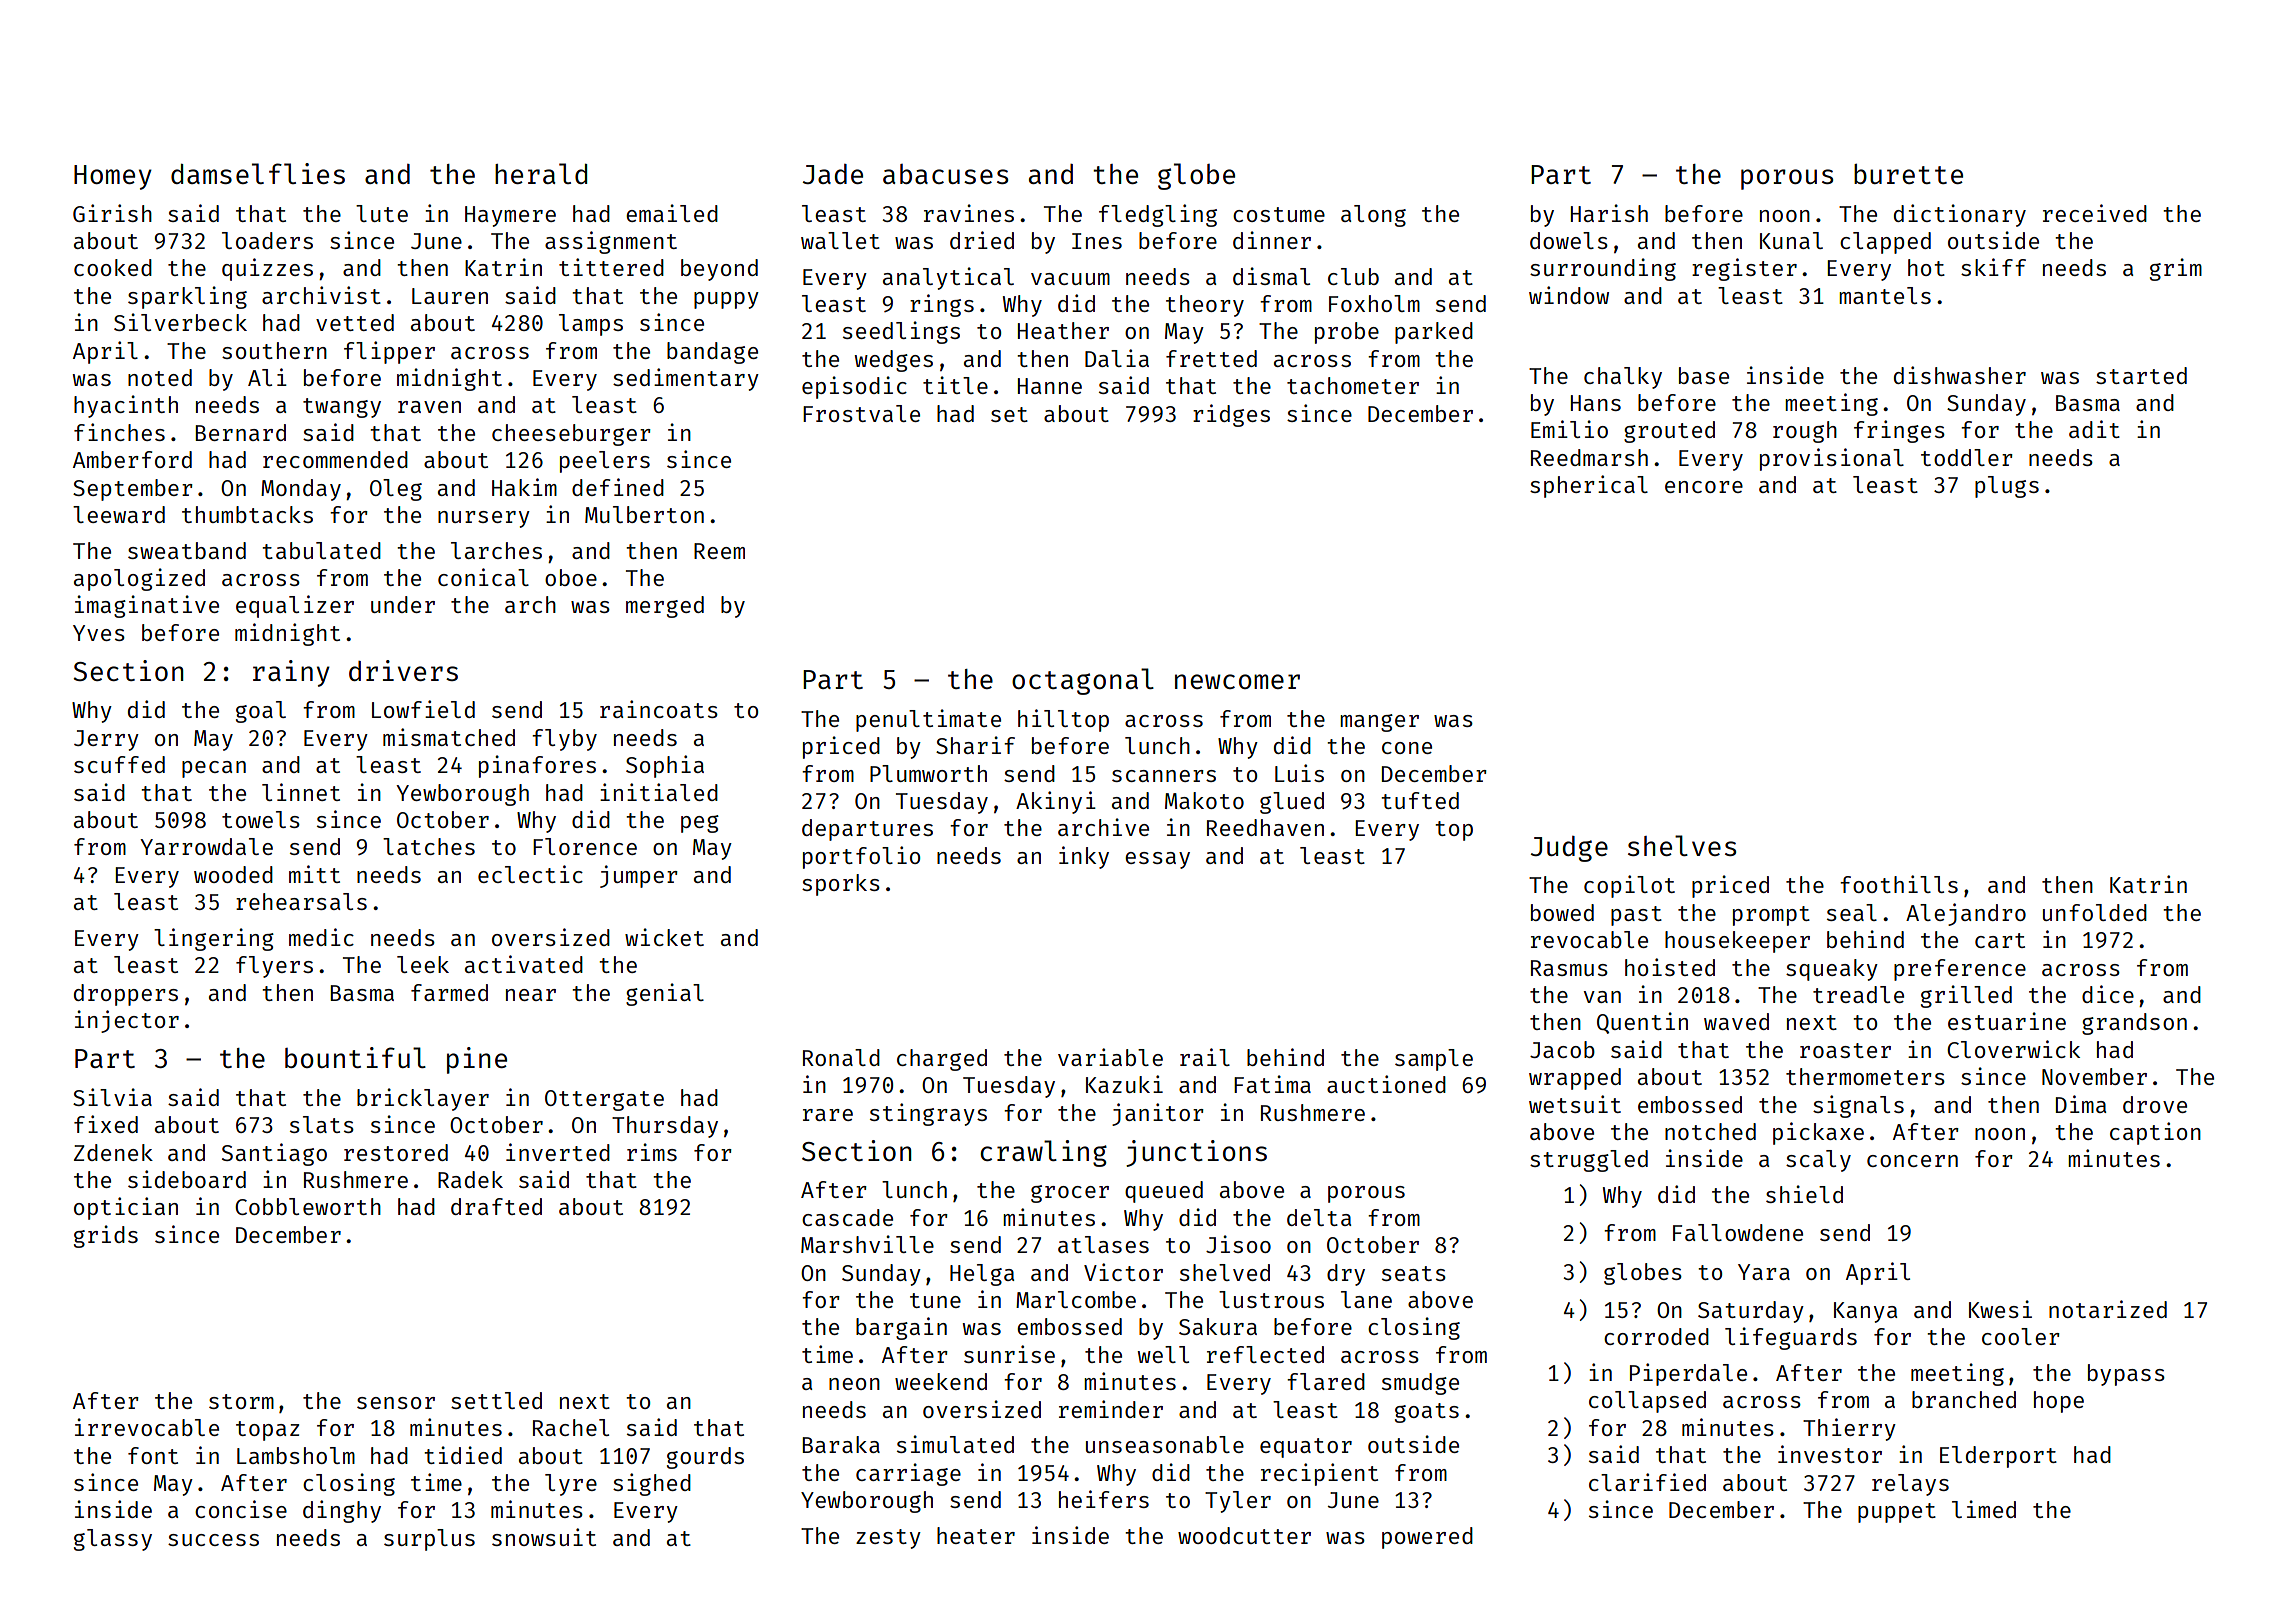  What do you see at coordinates (106, 740) in the screenshot?
I see `Jerry` at bounding box center [106, 740].
